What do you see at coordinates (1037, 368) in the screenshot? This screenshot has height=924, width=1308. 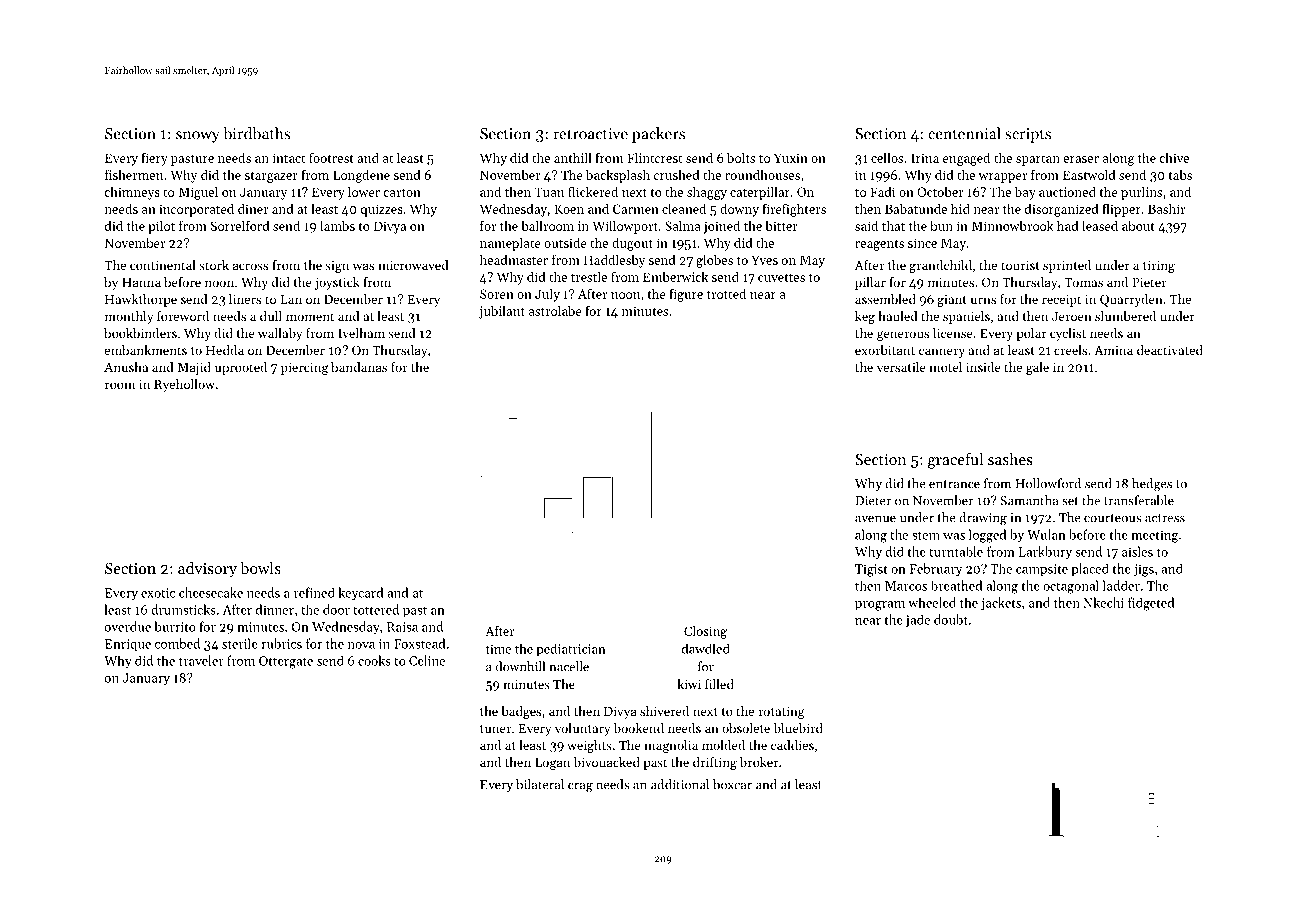 I see `gale` at bounding box center [1037, 368].
